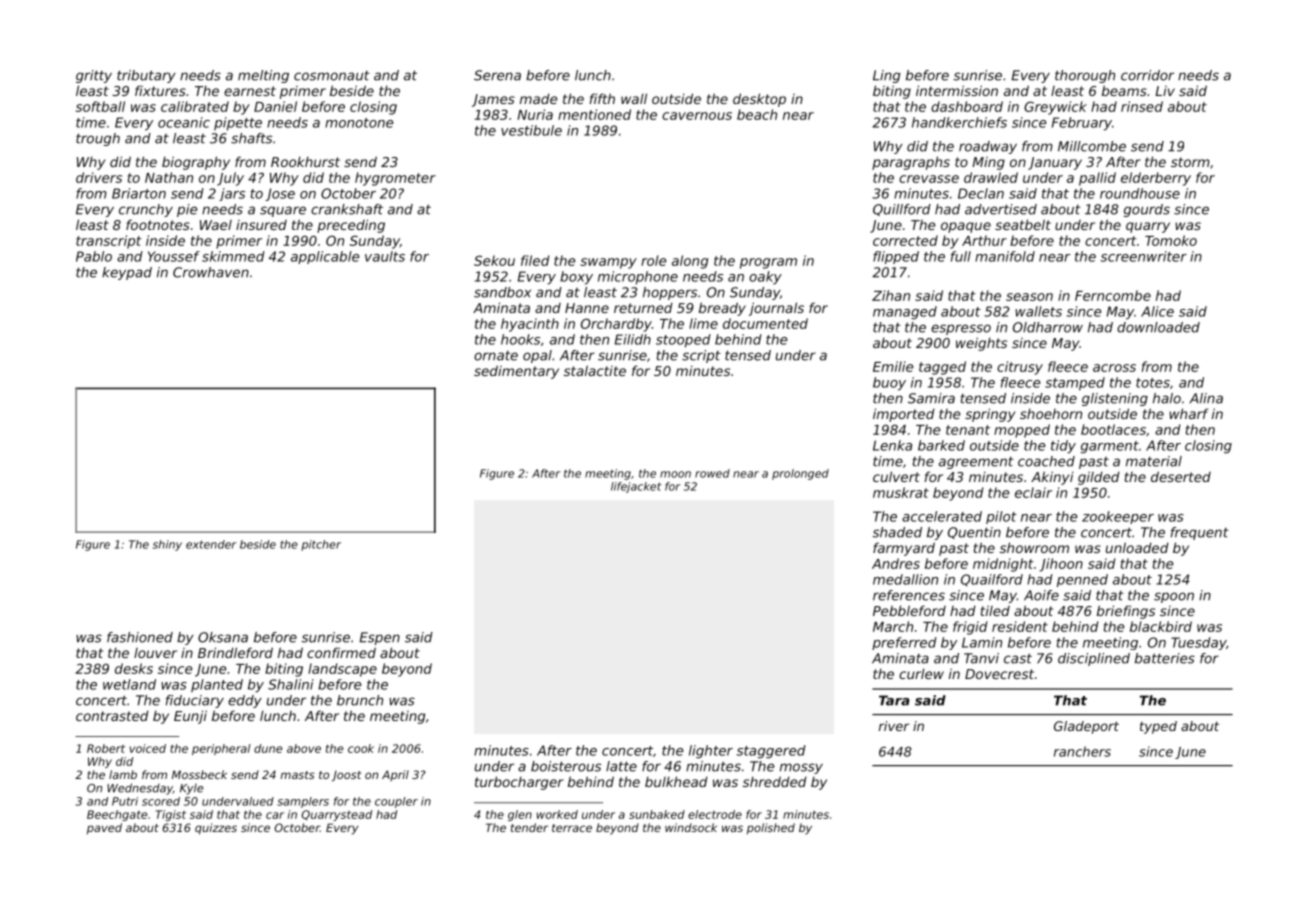  I want to click on deserted, so click(1181, 476).
